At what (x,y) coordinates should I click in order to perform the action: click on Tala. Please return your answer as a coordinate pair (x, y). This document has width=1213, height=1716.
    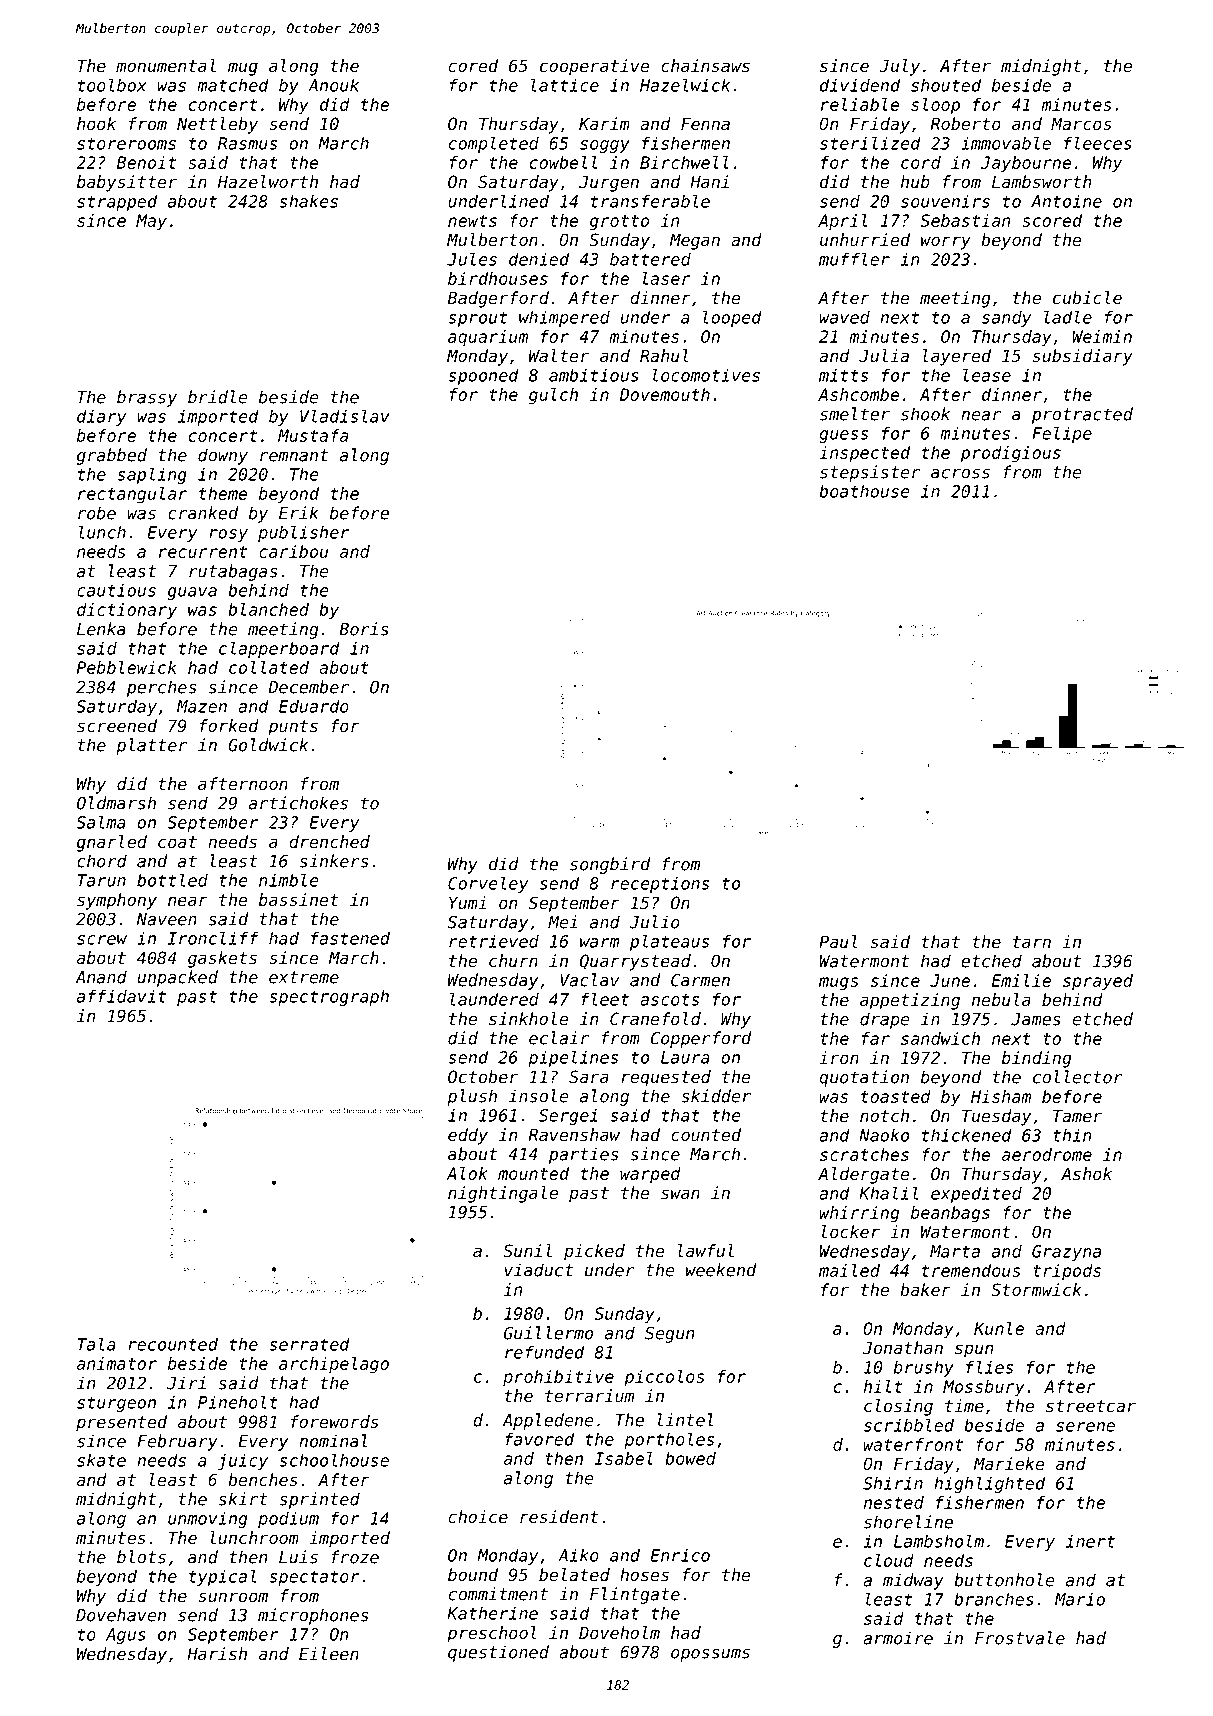
    Looking at the image, I should click on (96, 1344).
